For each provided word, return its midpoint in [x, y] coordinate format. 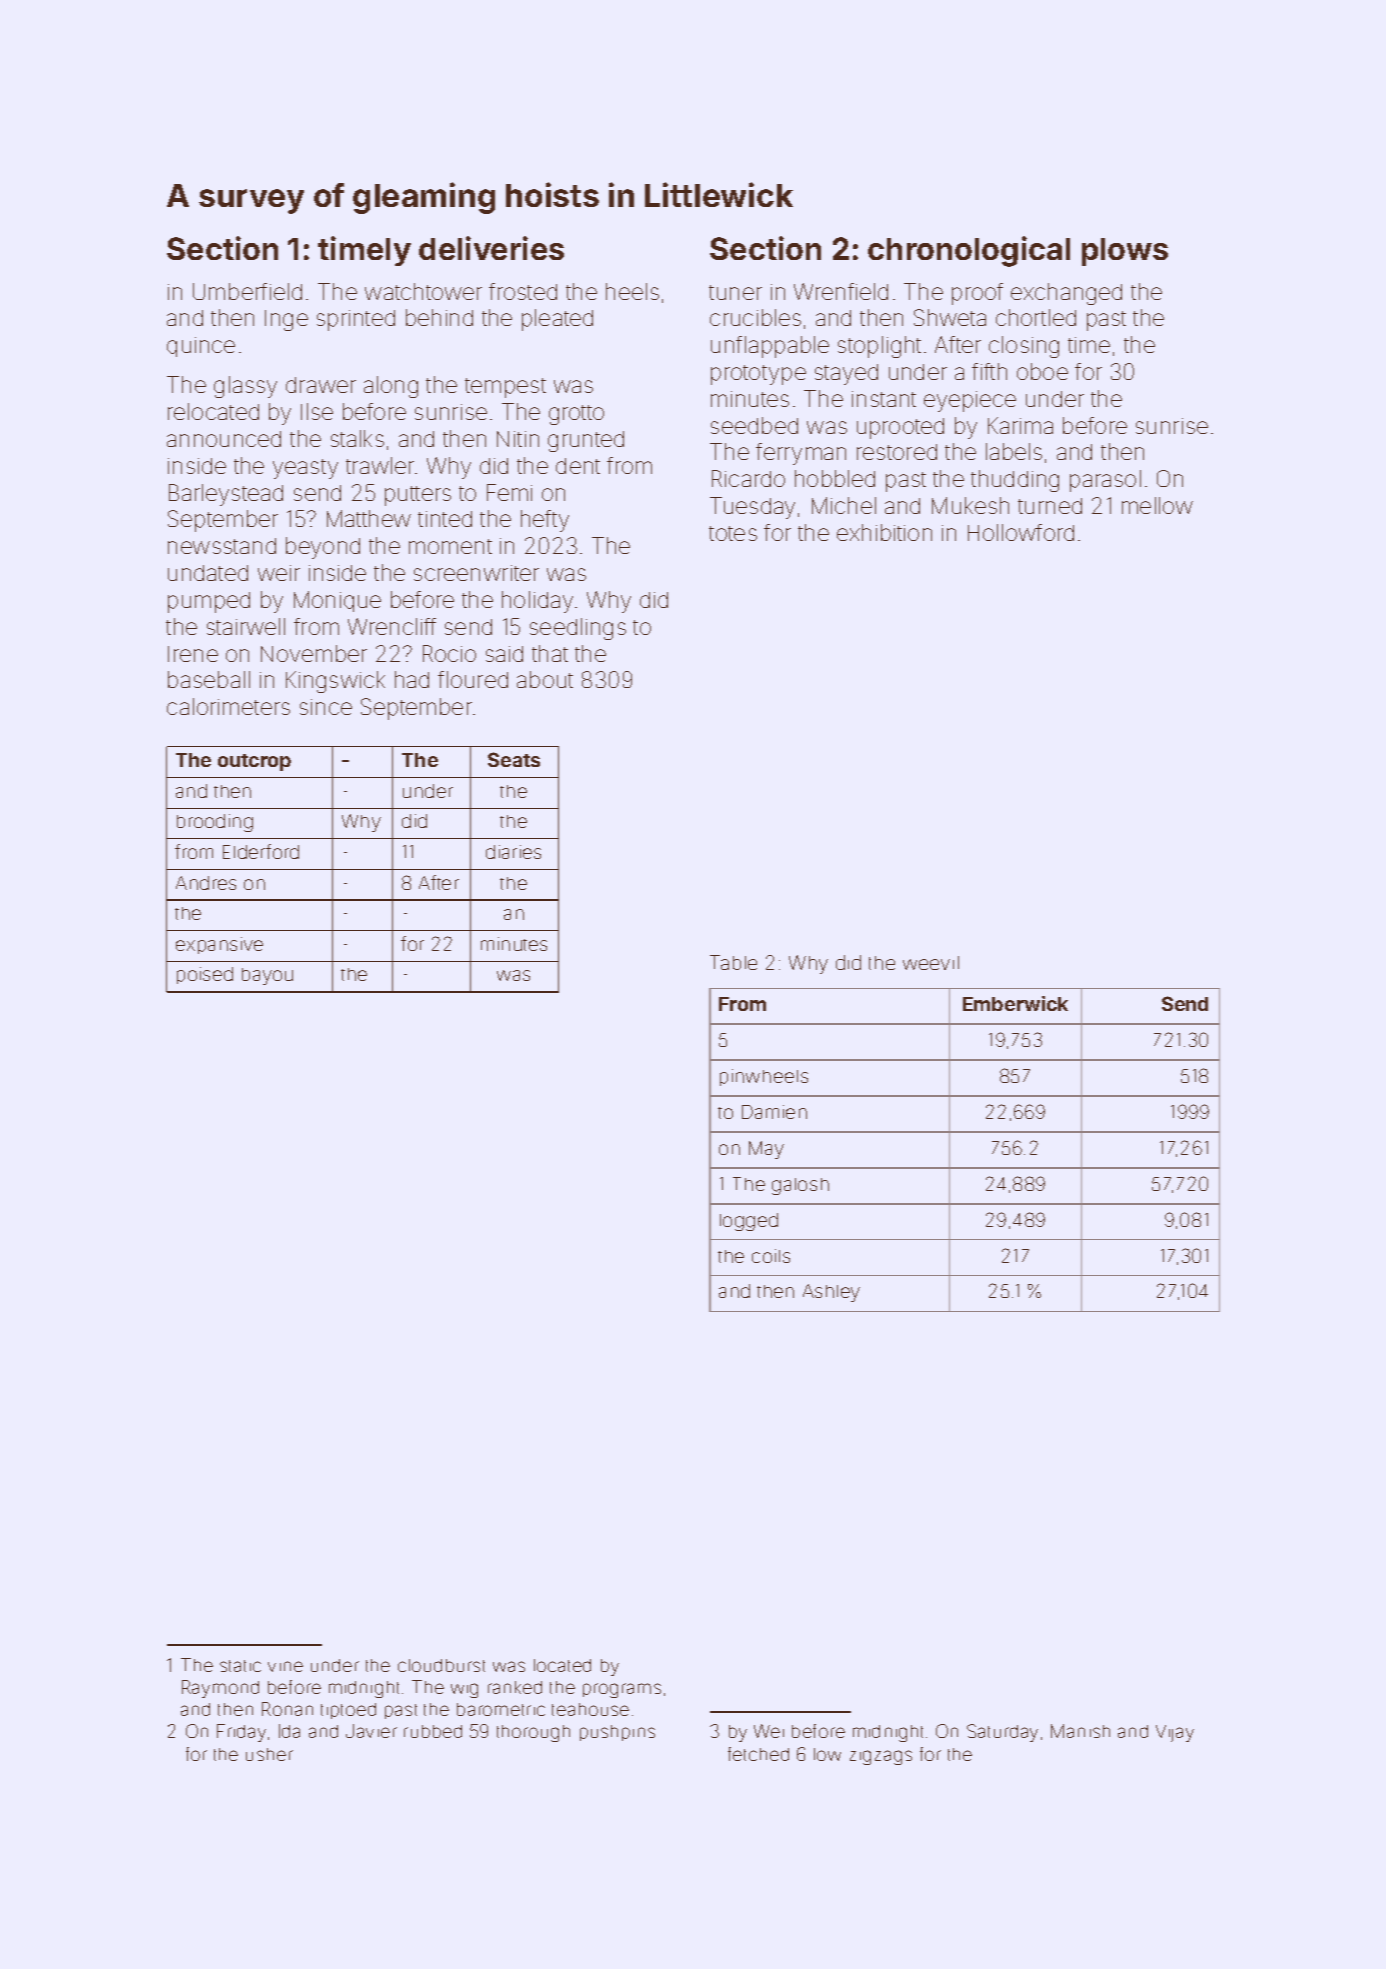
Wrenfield [841, 291]
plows [1125, 252]
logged [749, 1222]
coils [771, 1256]
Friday [241, 1733]
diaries [513, 852]
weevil [931, 963]
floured [473, 679]
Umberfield [247, 291]
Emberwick [1015, 1003]
